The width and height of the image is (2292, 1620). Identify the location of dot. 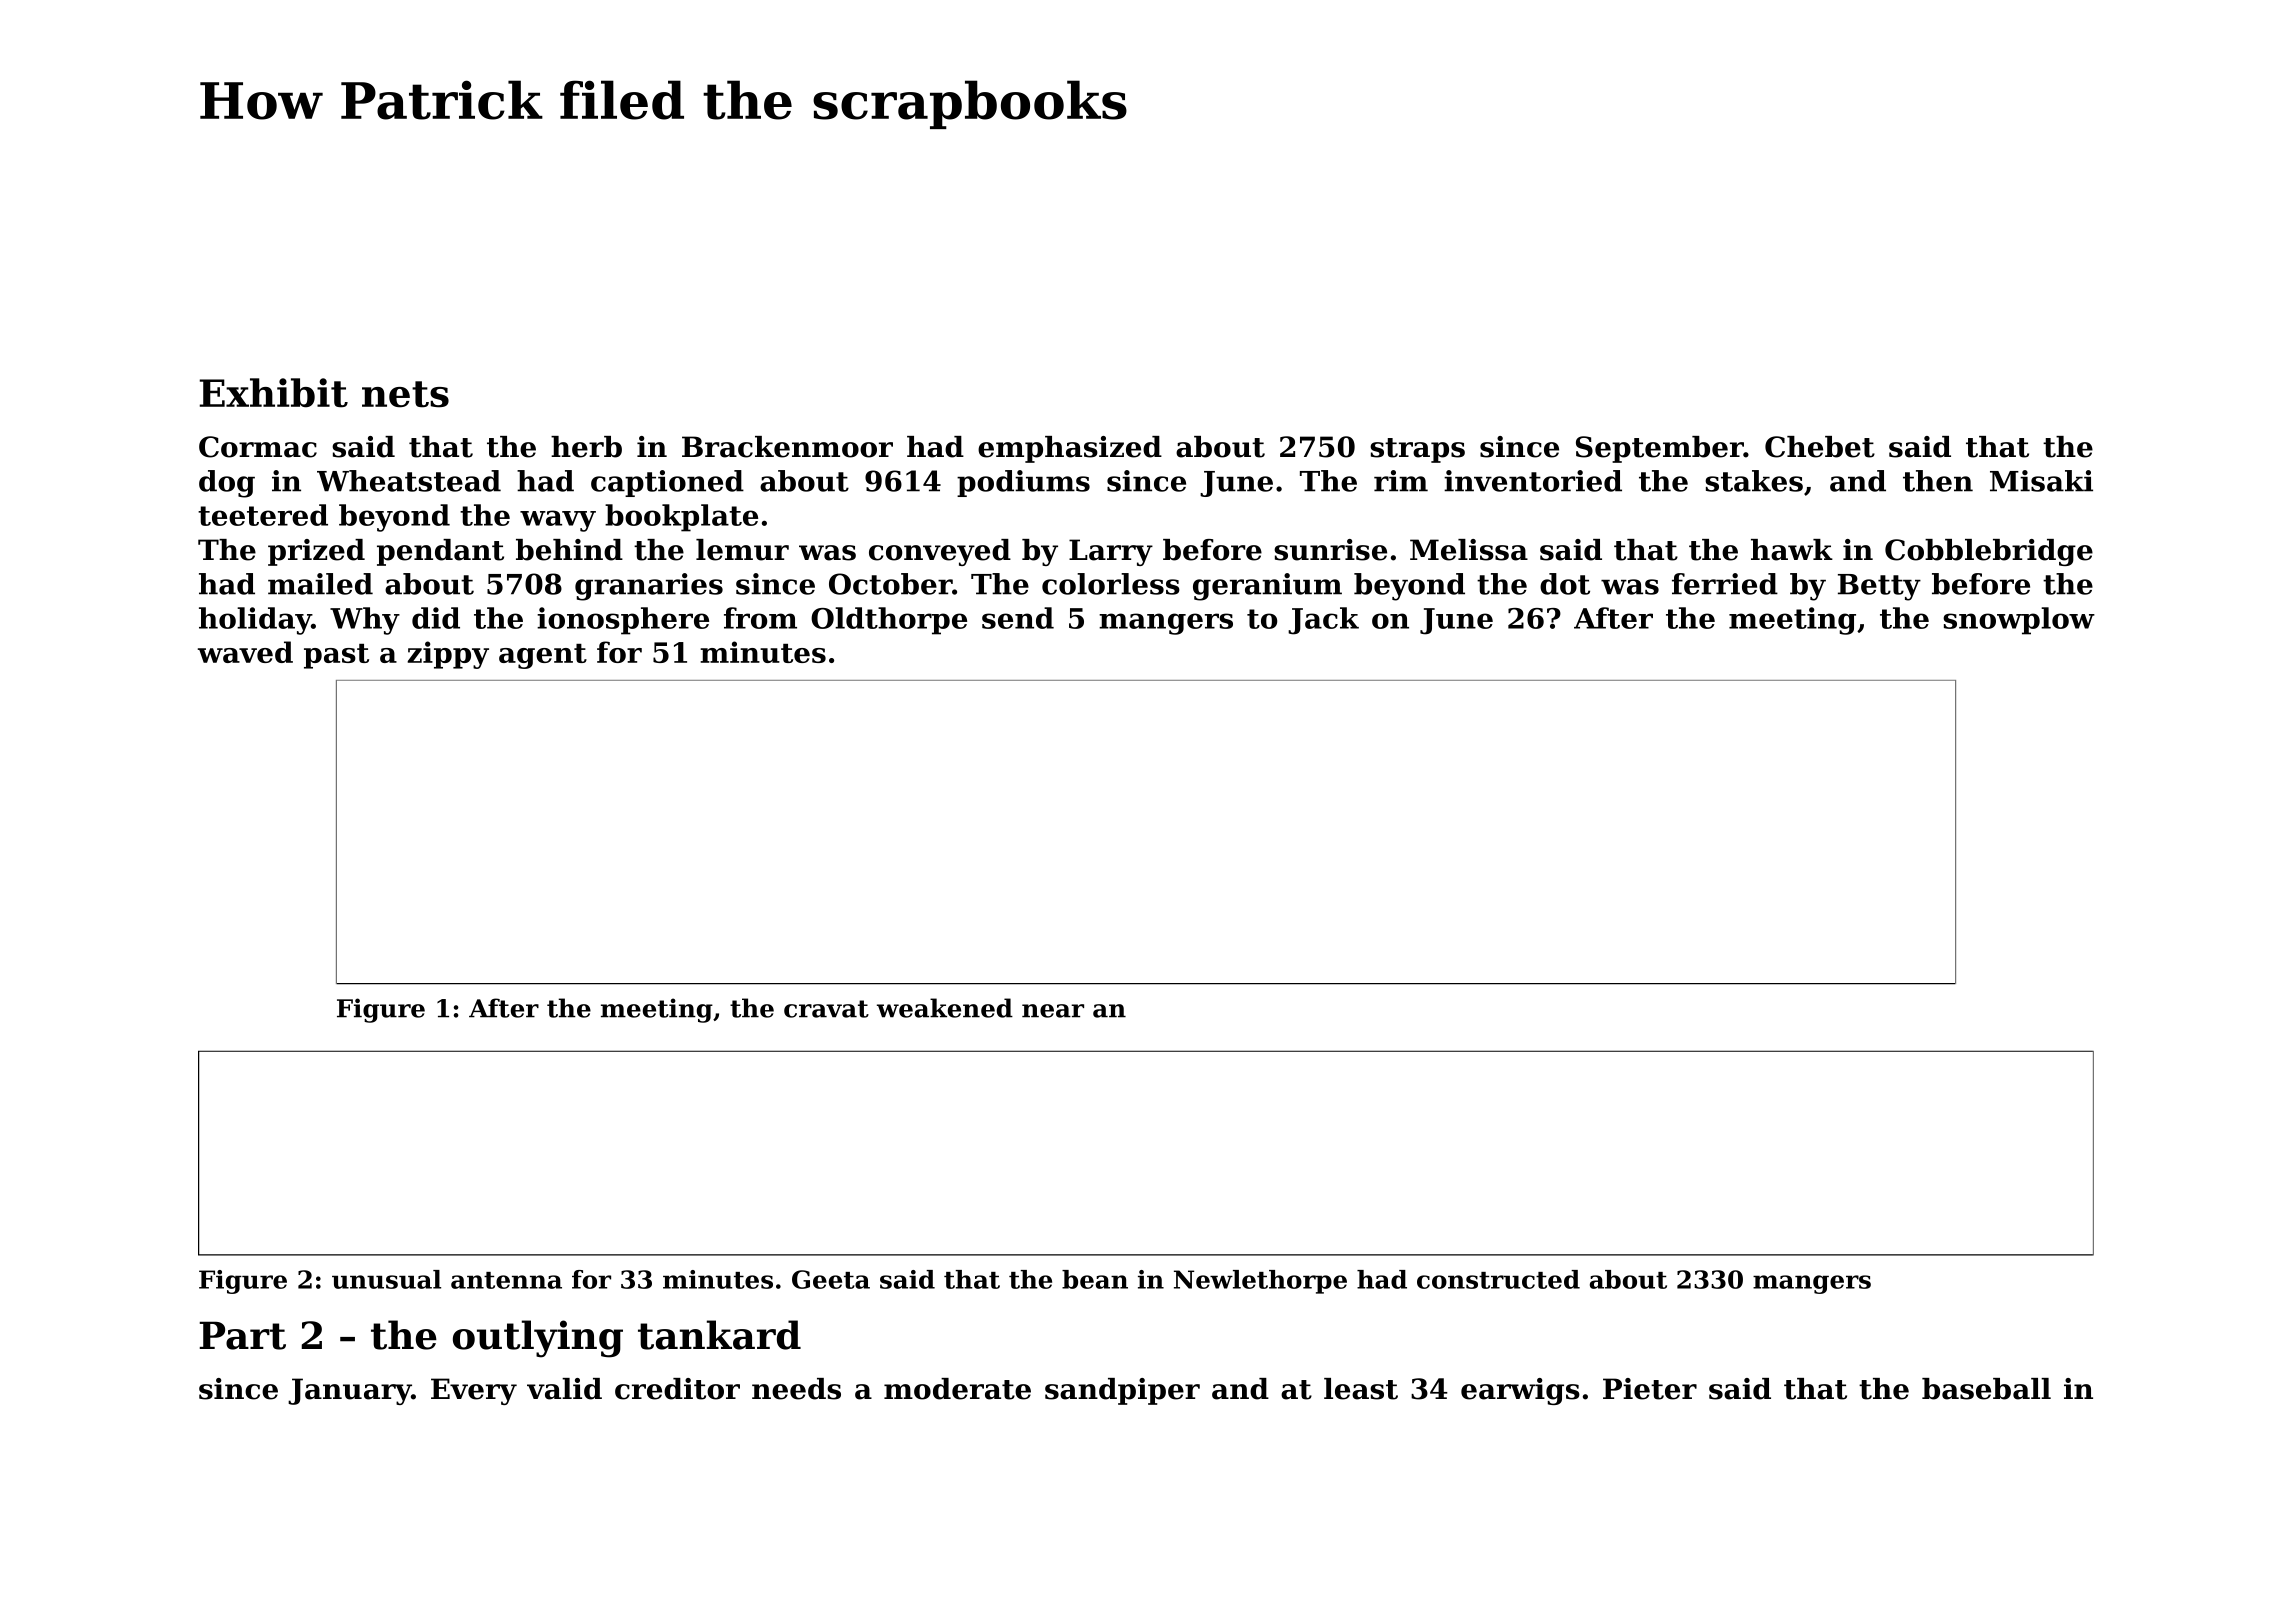
(1565, 584).
